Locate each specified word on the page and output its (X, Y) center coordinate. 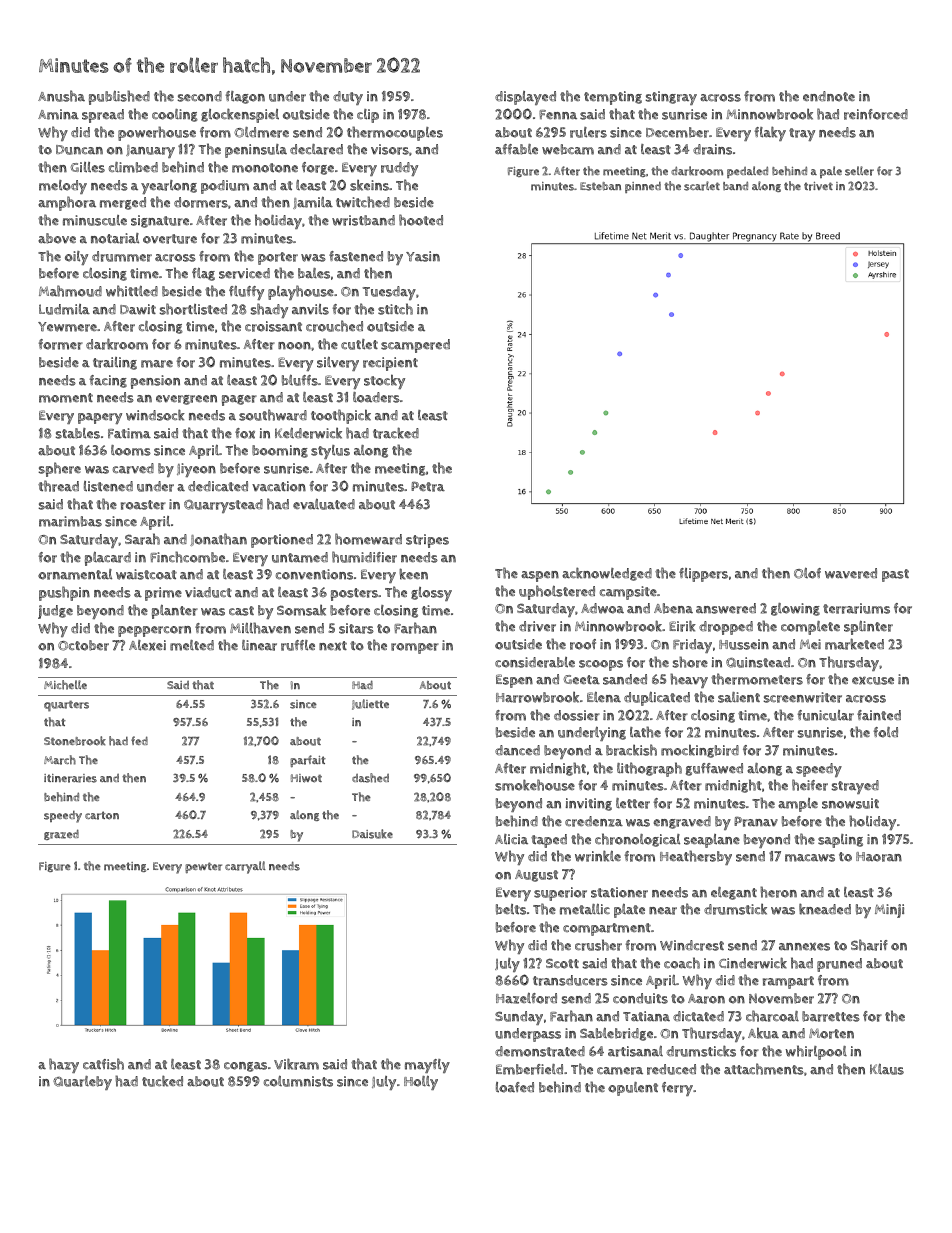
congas (245, 1067)
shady (269, 310)
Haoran (879, 857)
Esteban (600, 186)
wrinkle (598, 856)
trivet (818, 186)
